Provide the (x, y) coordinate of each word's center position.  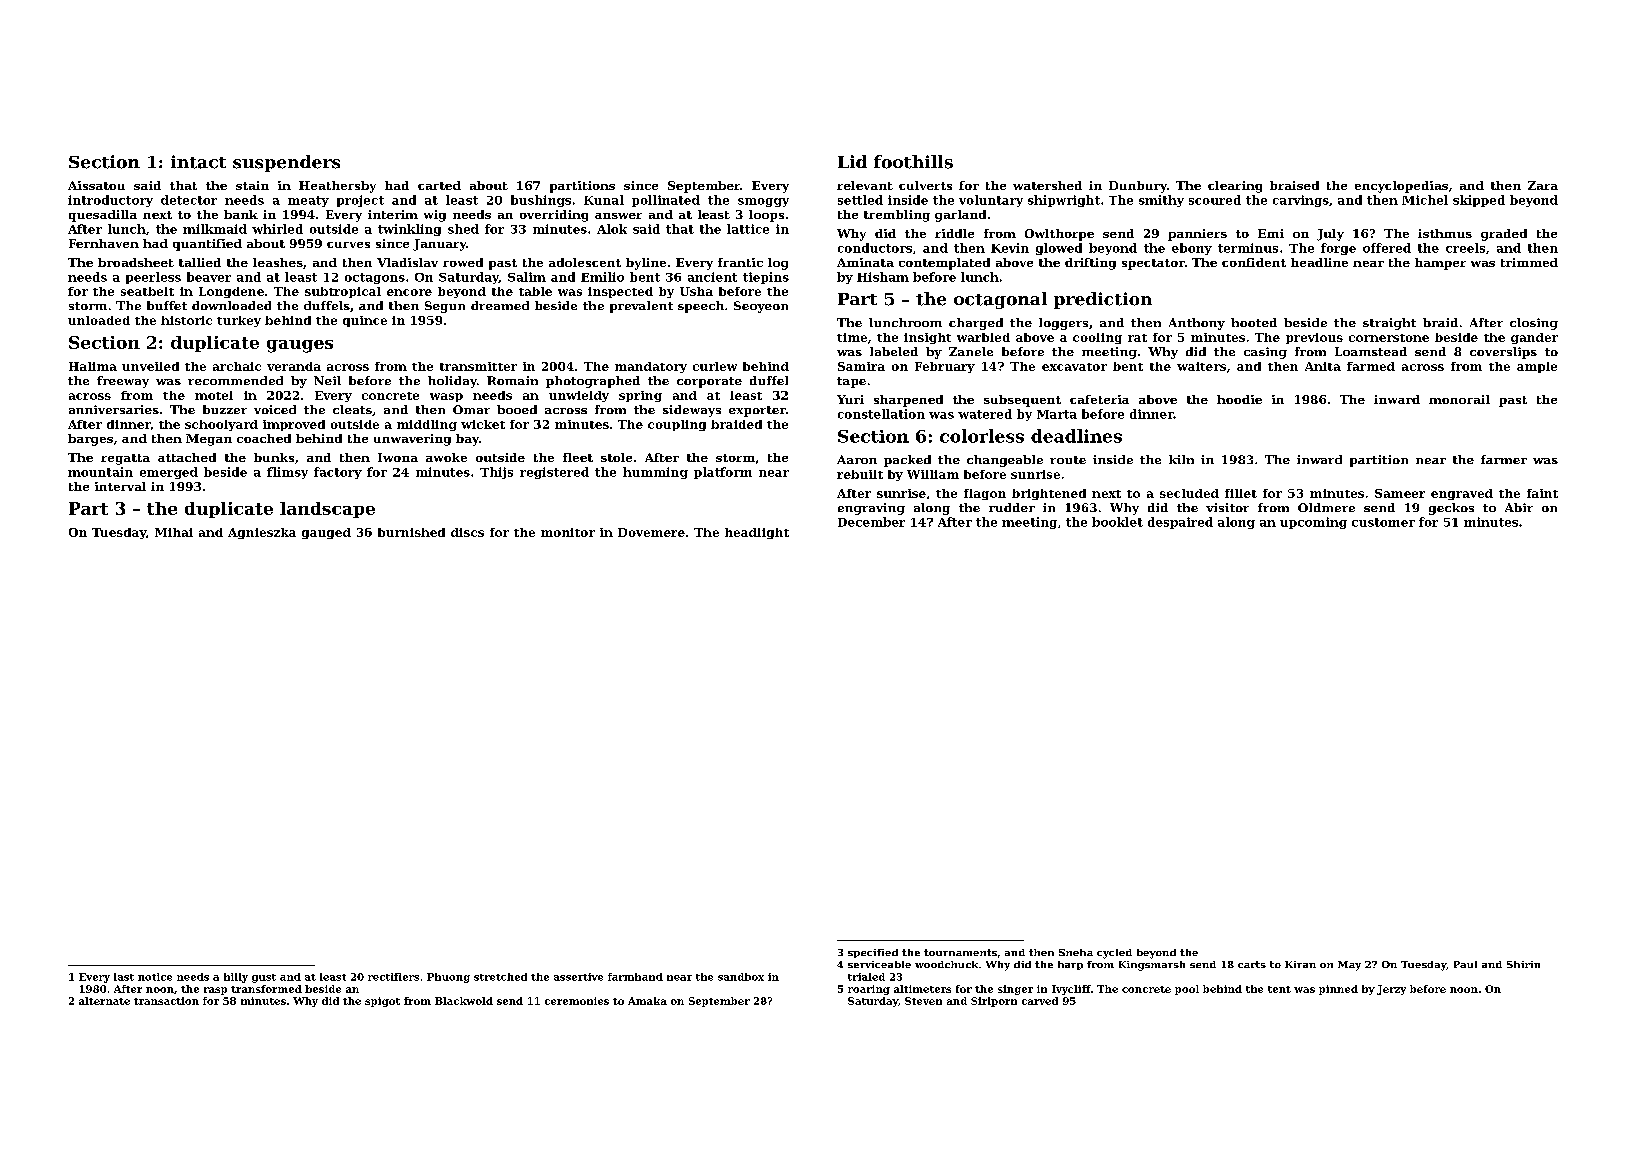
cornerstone (1389, 338)
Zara (1543, 185)
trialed (866, 977)
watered (985, 414)
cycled (1114, 954)
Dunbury (1138, 187)
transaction (166, 1001)
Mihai (174, 532)
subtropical (343, 292)
